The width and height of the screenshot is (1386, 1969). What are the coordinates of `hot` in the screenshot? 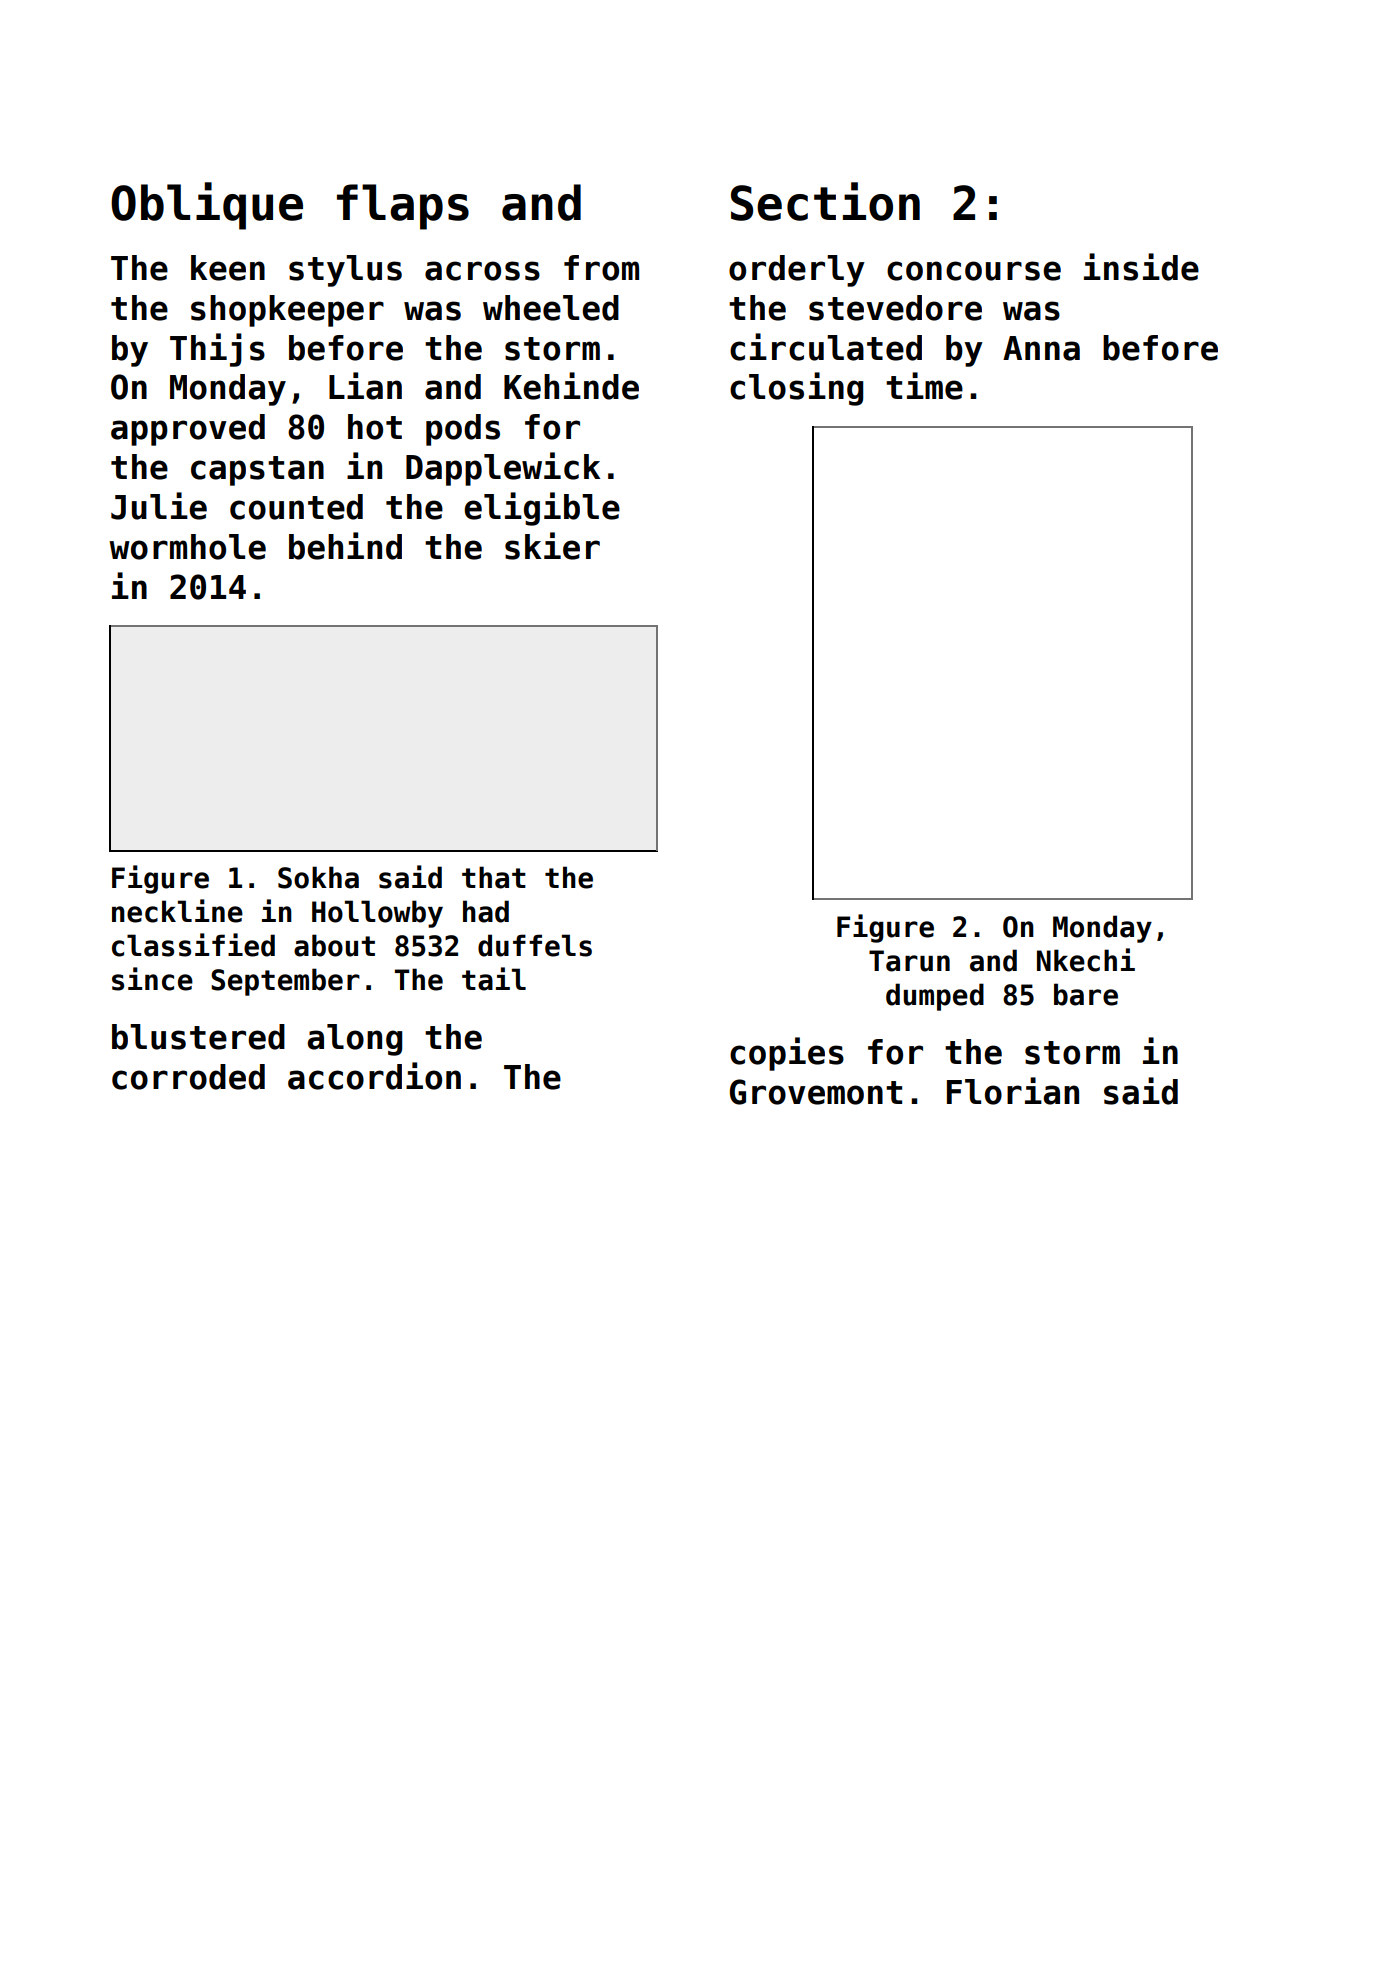 It's located at (375, 427).
